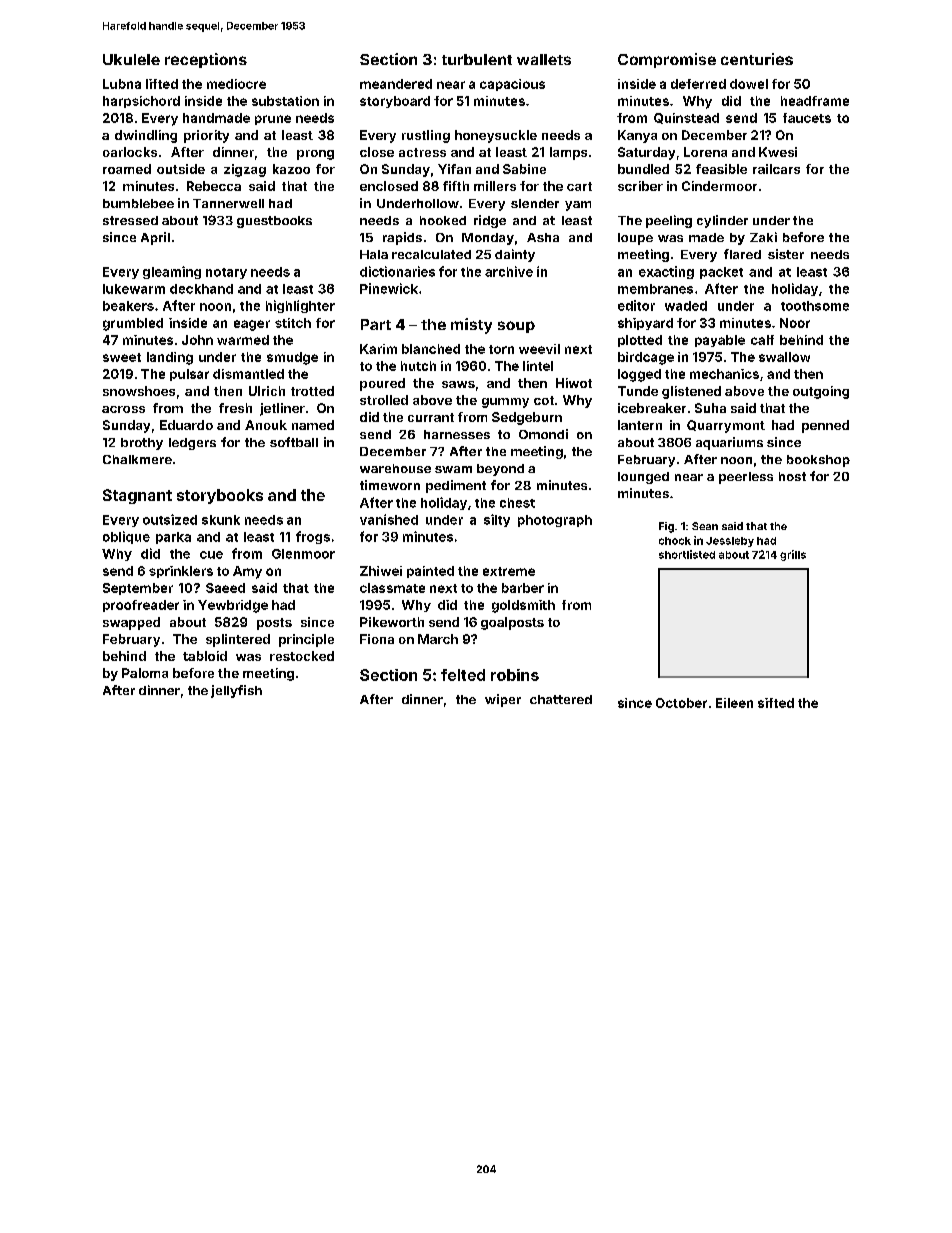 This page has width=952, height=1233. Describe the element at coordinates (133, 324) in the page. I see `grumbled` at that location.
